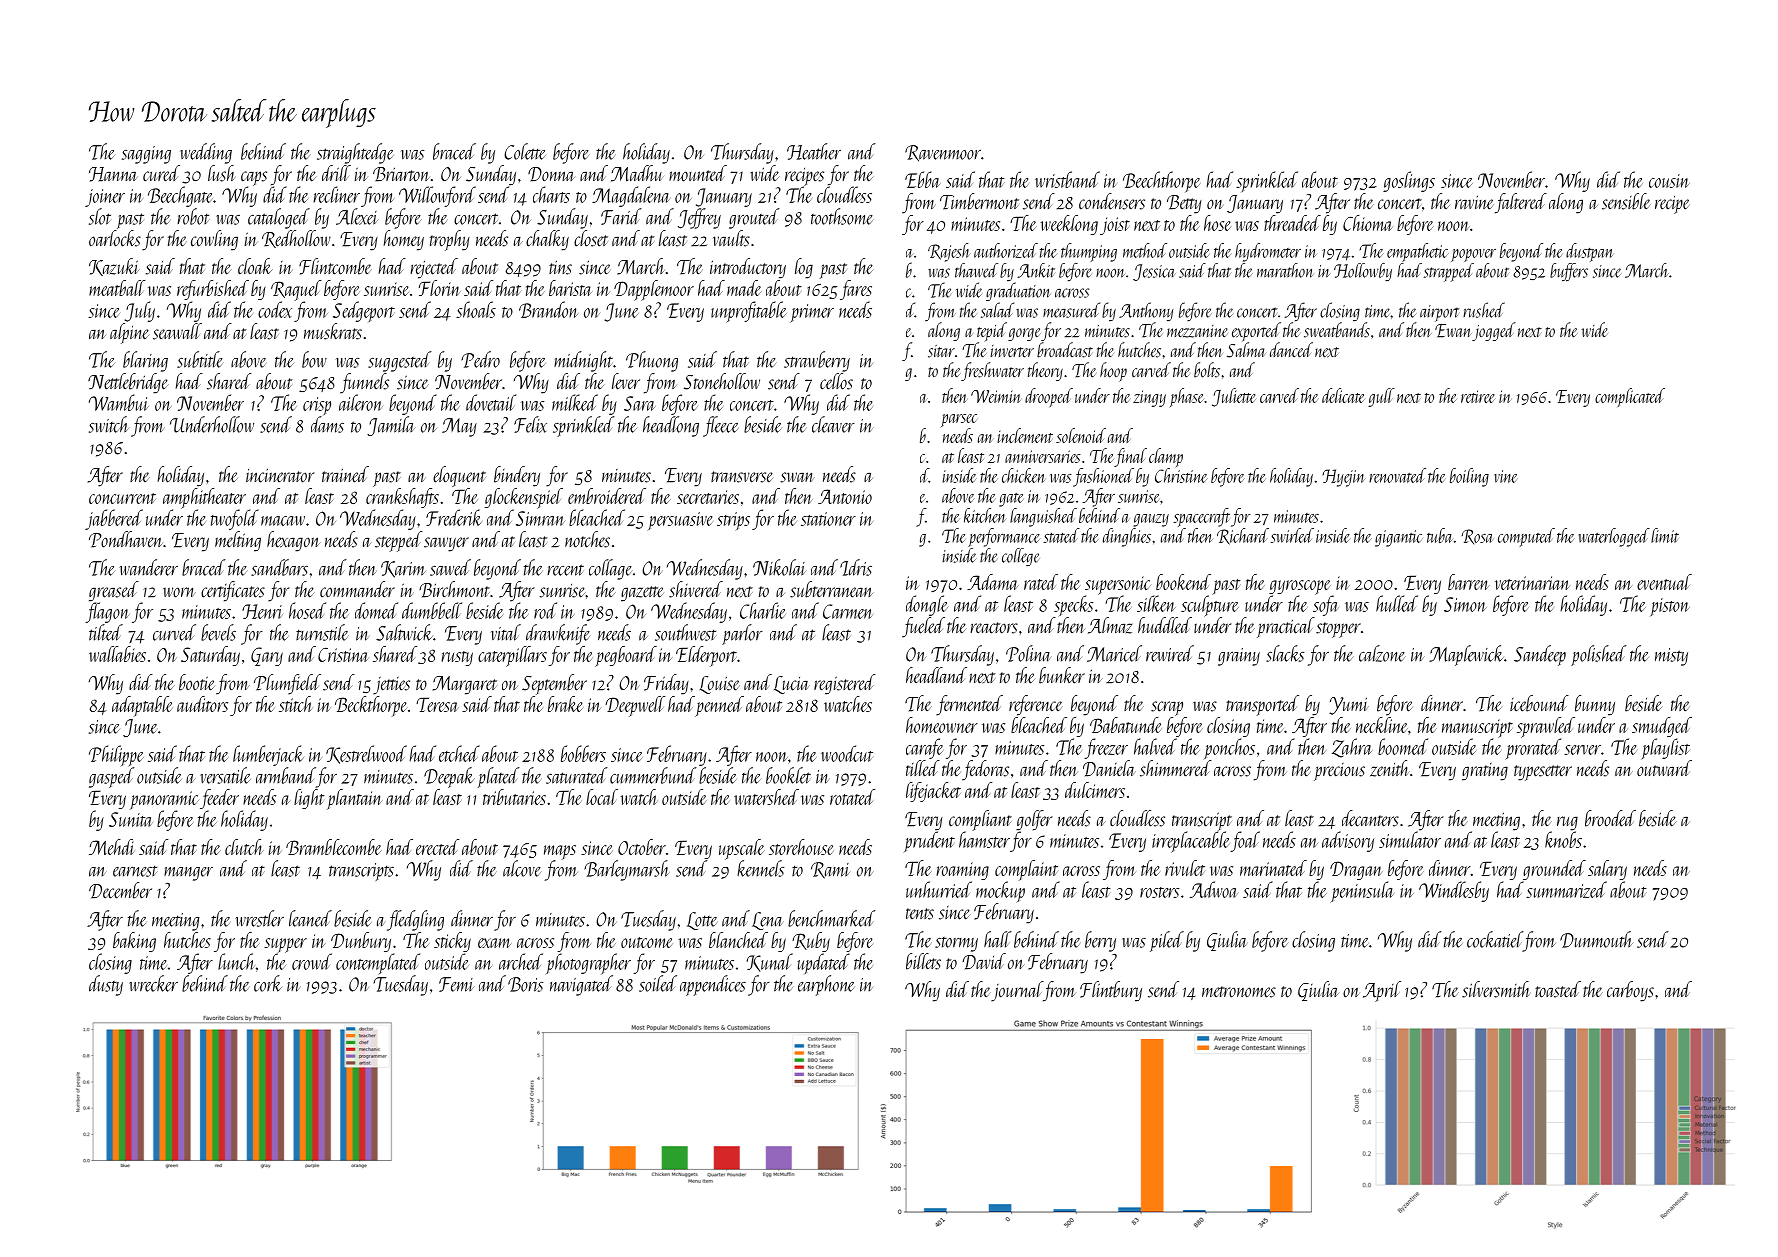 The width and height of the image is (1778, 1257). What do you see at coordinates (1409, 181) in the image?
I see `goslings` at bounding box center [1409, 181].
